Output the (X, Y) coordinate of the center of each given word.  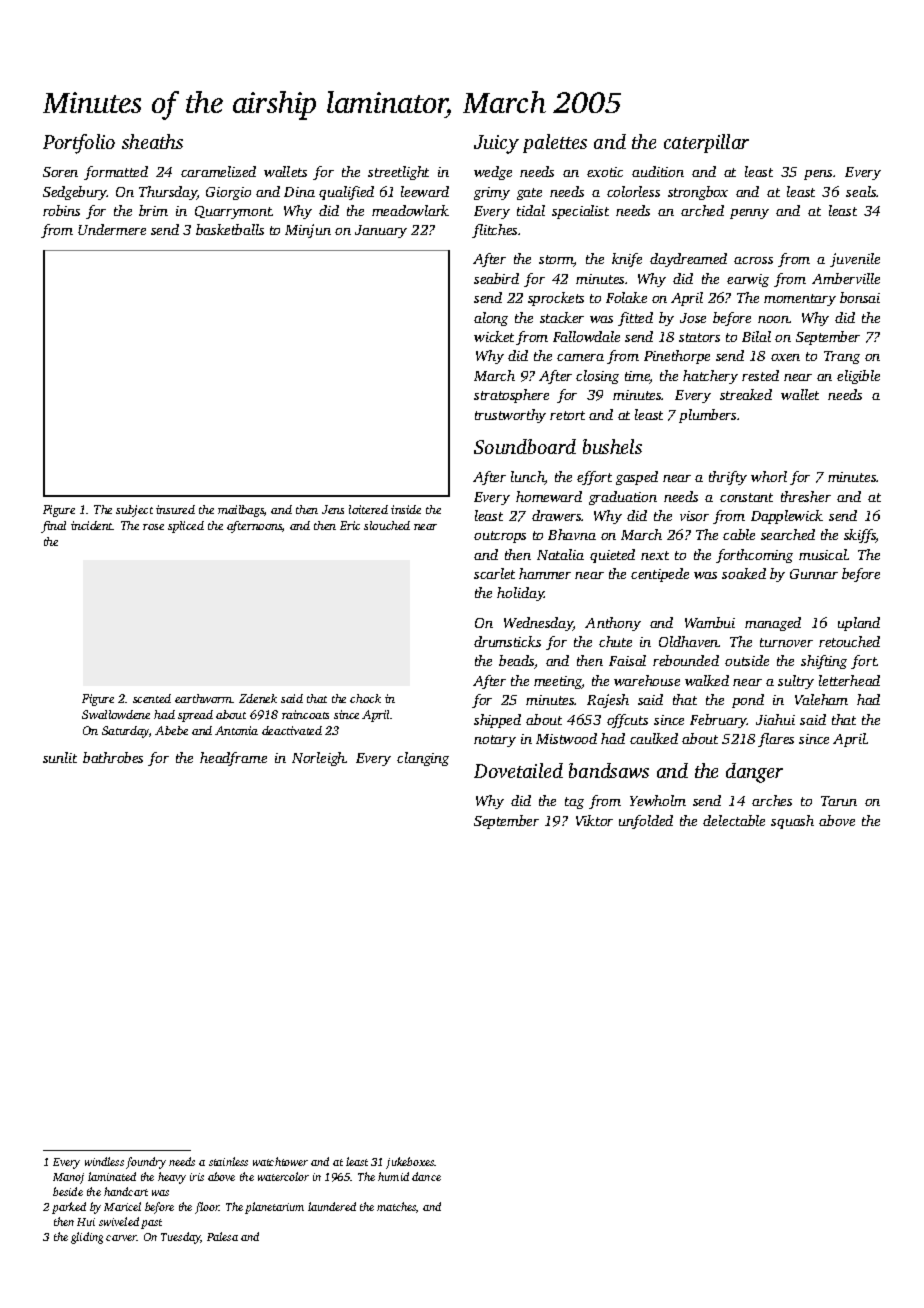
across (753, 260)
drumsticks (507, 641)
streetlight (398, 173)
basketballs (230, 229)
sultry (796, 682)
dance (426, 1176)
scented (152, 698)
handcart (126, 1191)
